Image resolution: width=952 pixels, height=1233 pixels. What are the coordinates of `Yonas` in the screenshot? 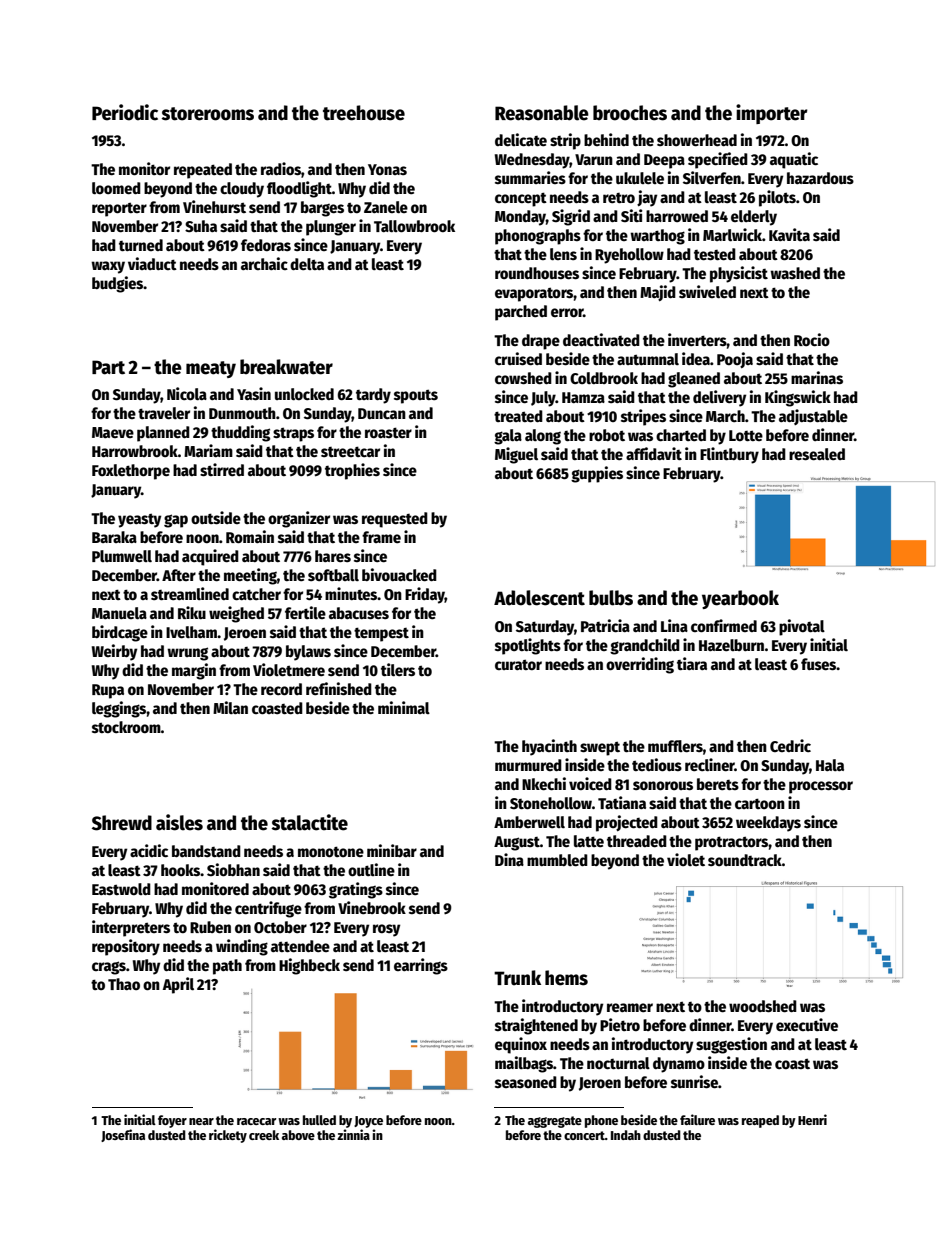 It's located at (387, 169).
